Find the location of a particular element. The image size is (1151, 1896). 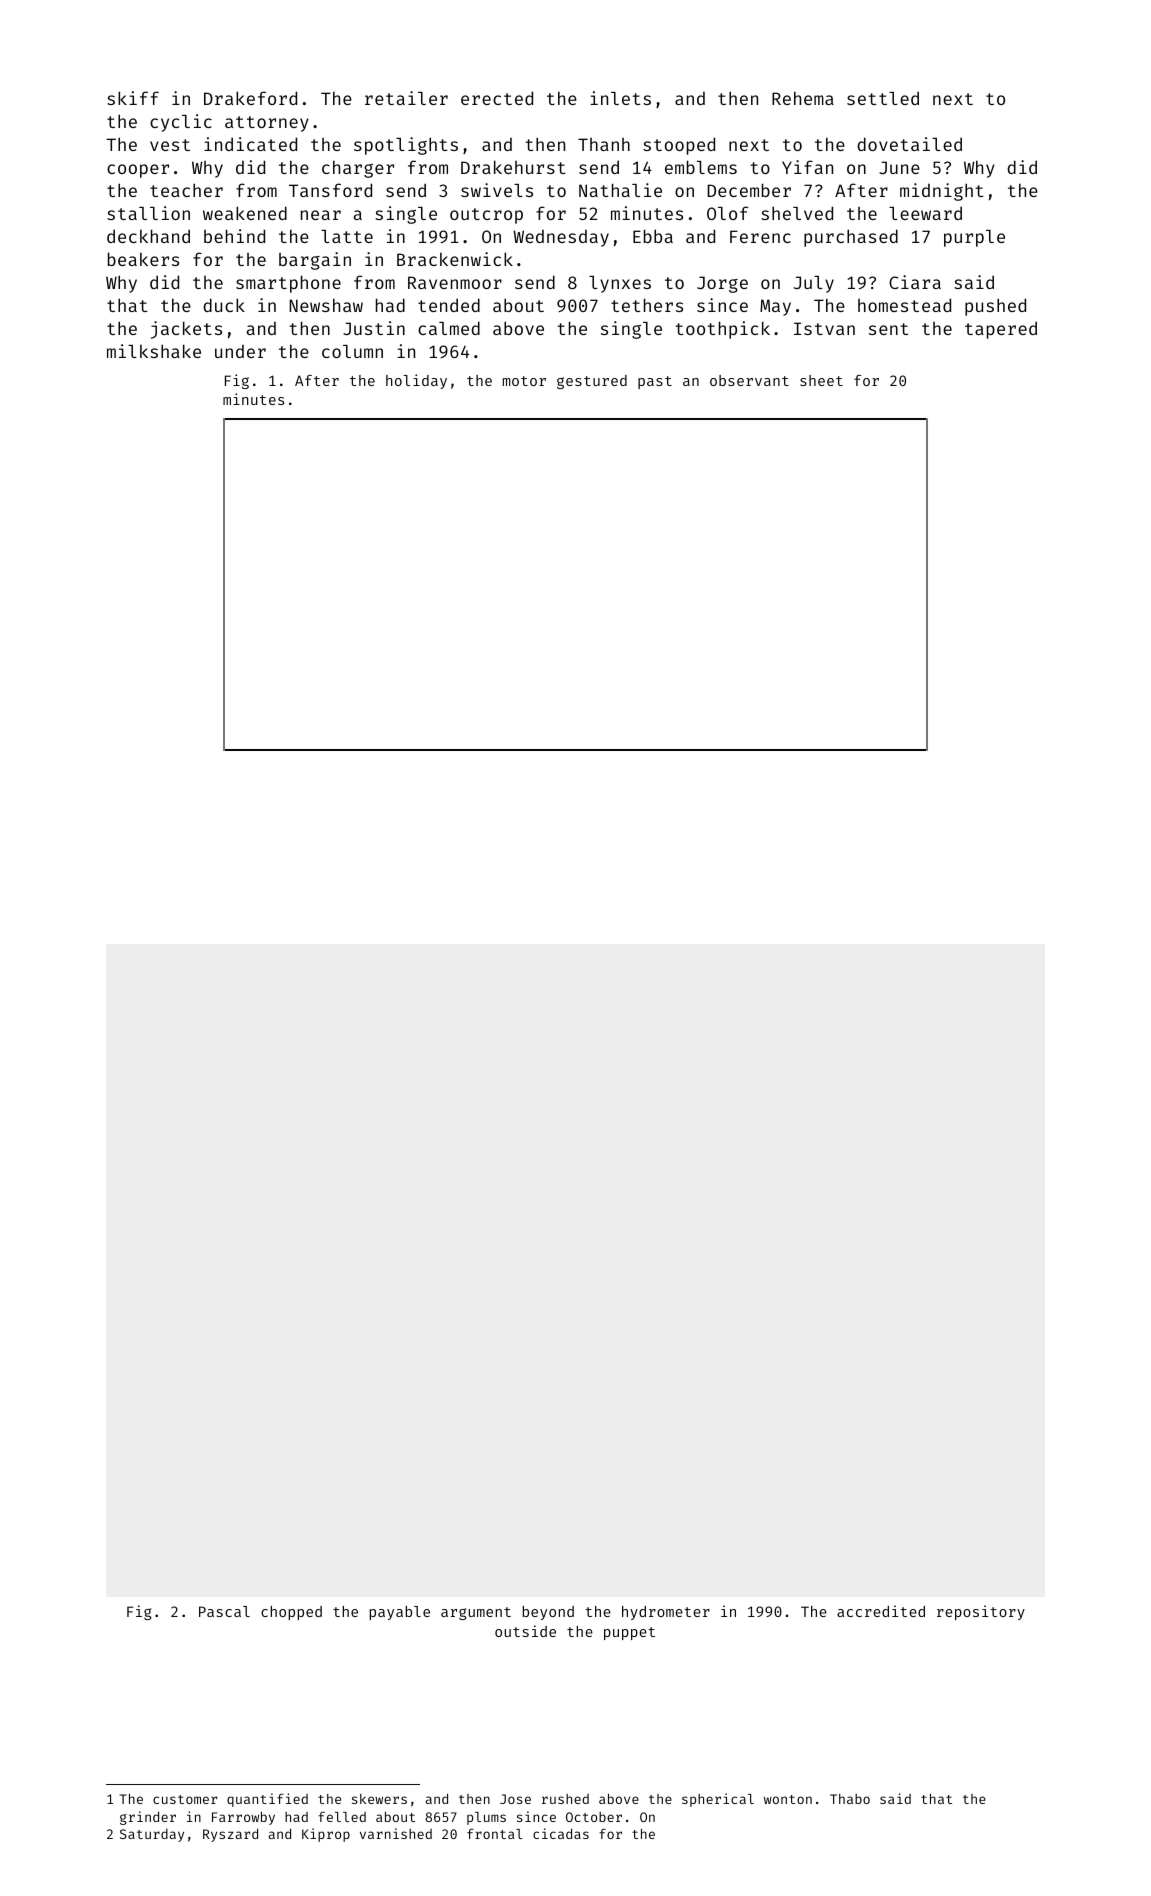

Thabo is located at coordinates (850, 1799).
